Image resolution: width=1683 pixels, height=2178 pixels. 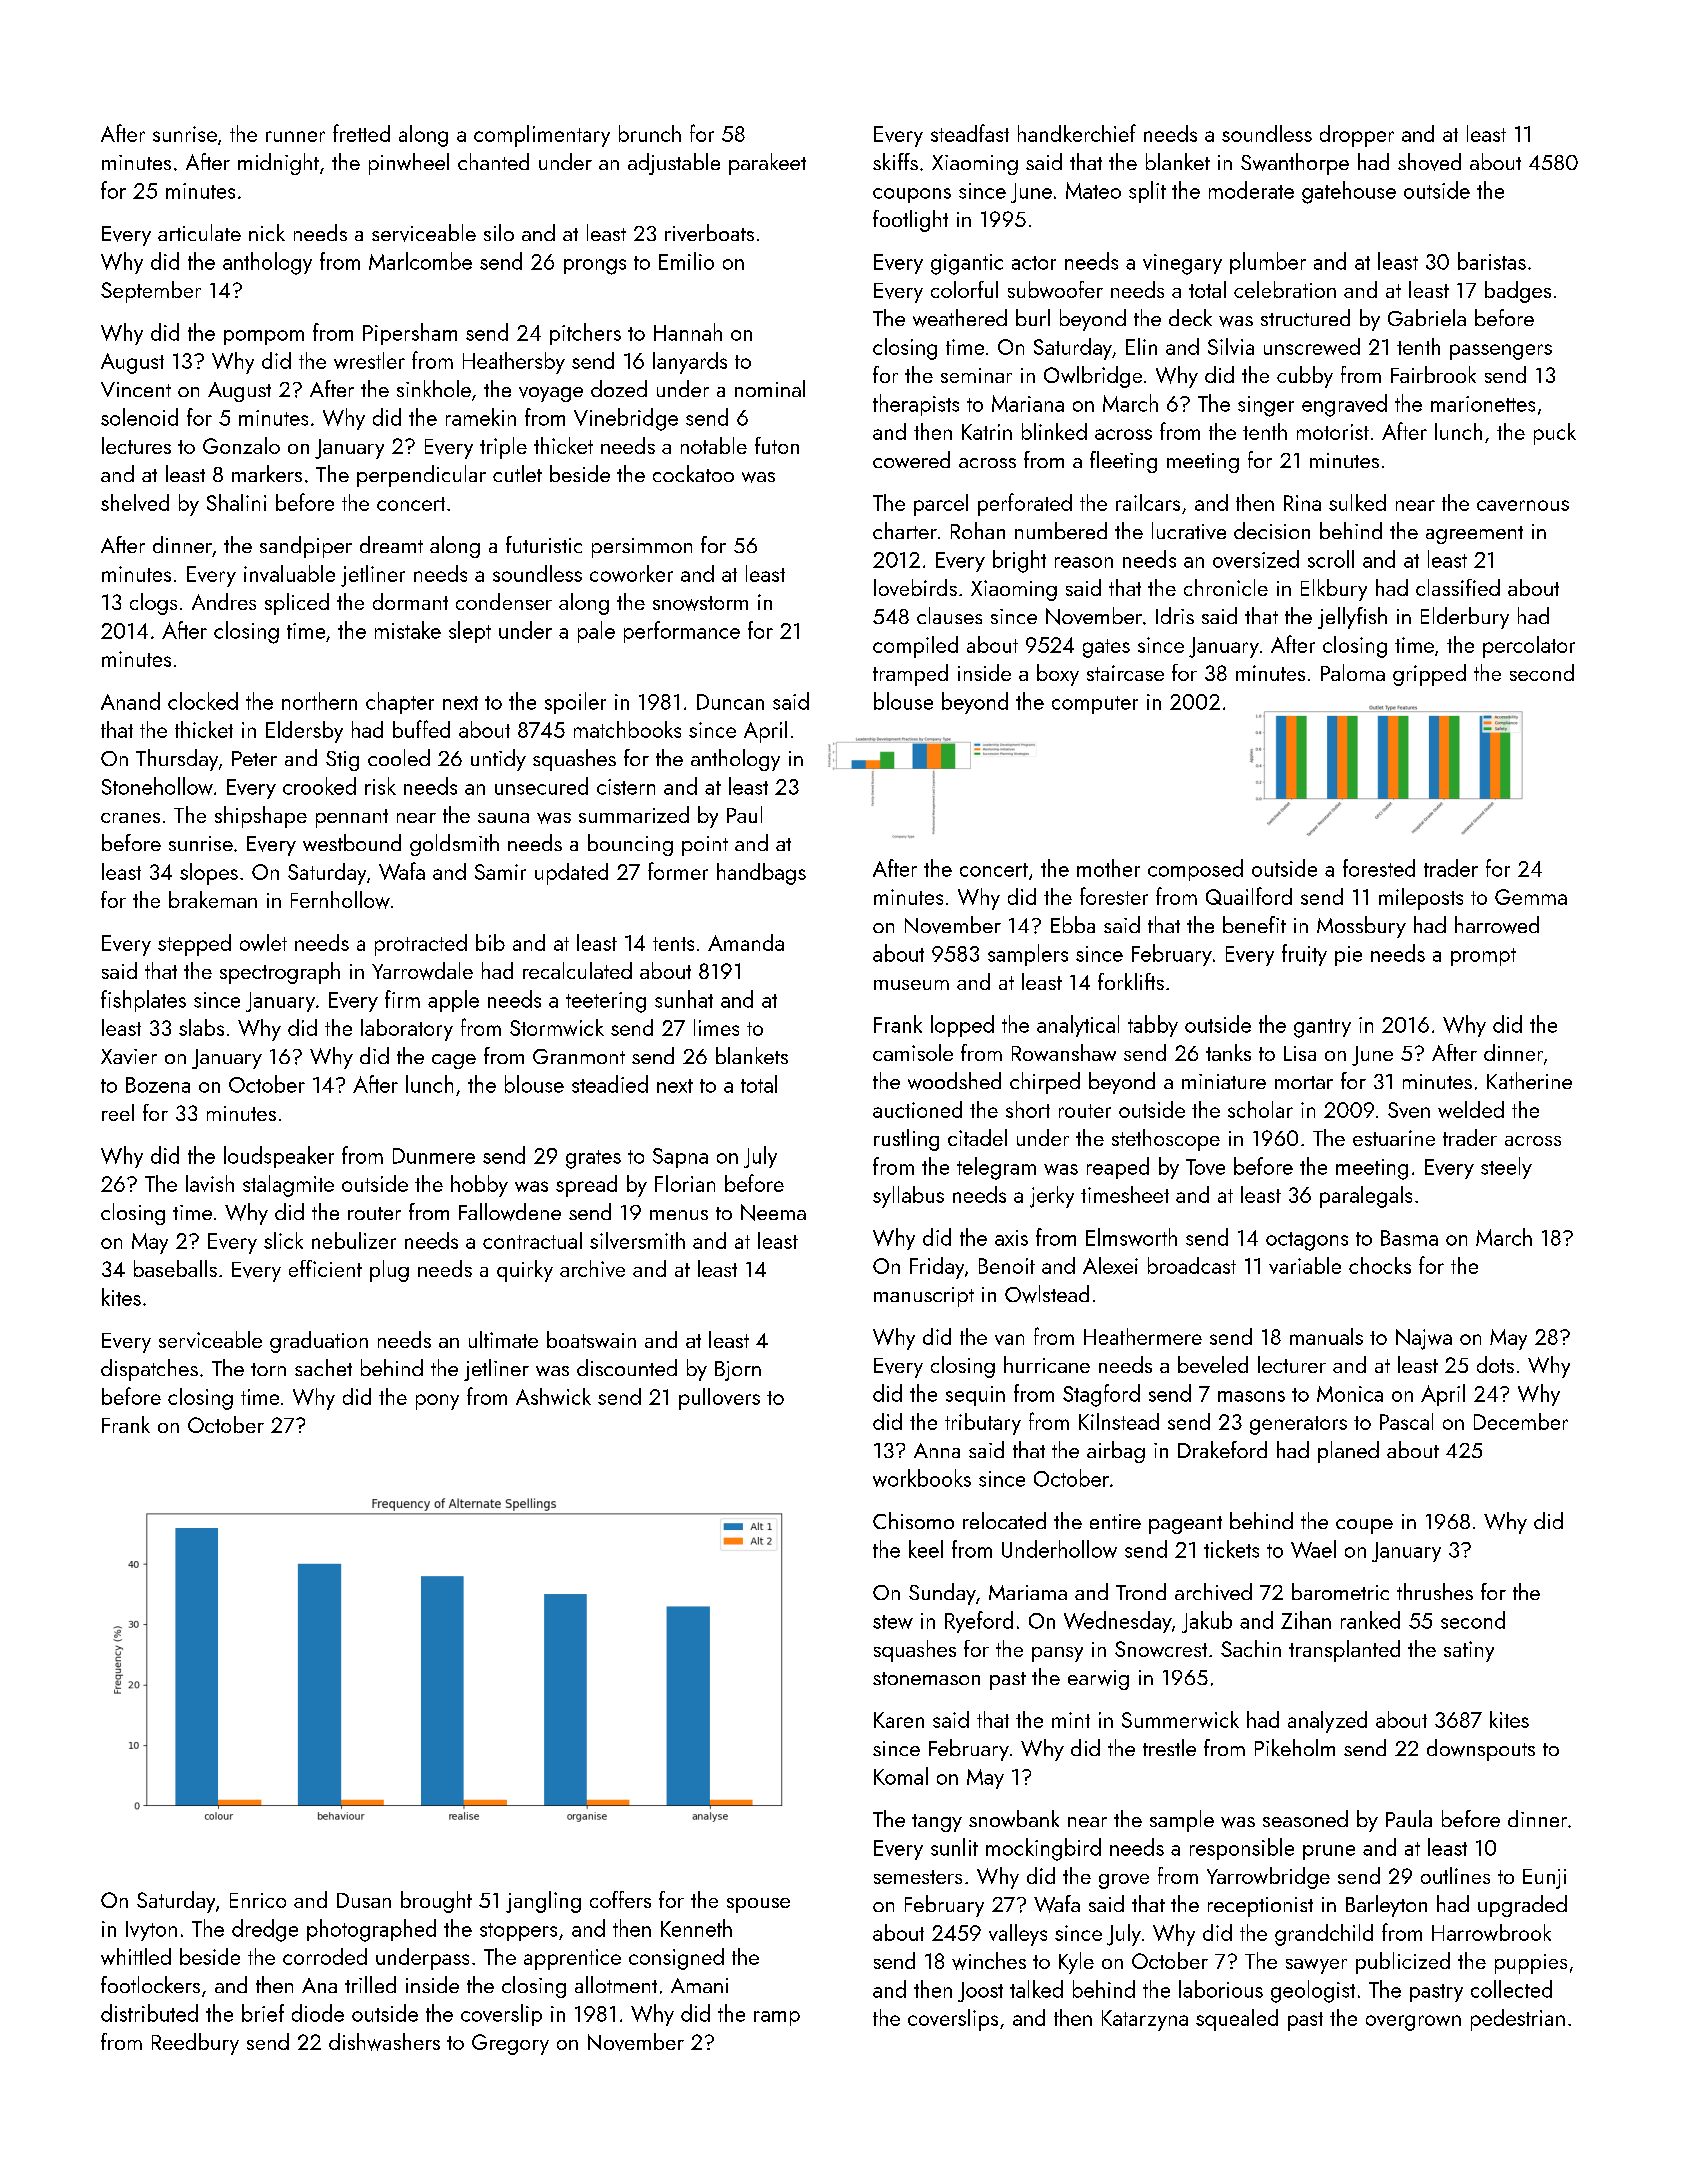 I want to click on Chisomo, so click(x=913, y=1520).
